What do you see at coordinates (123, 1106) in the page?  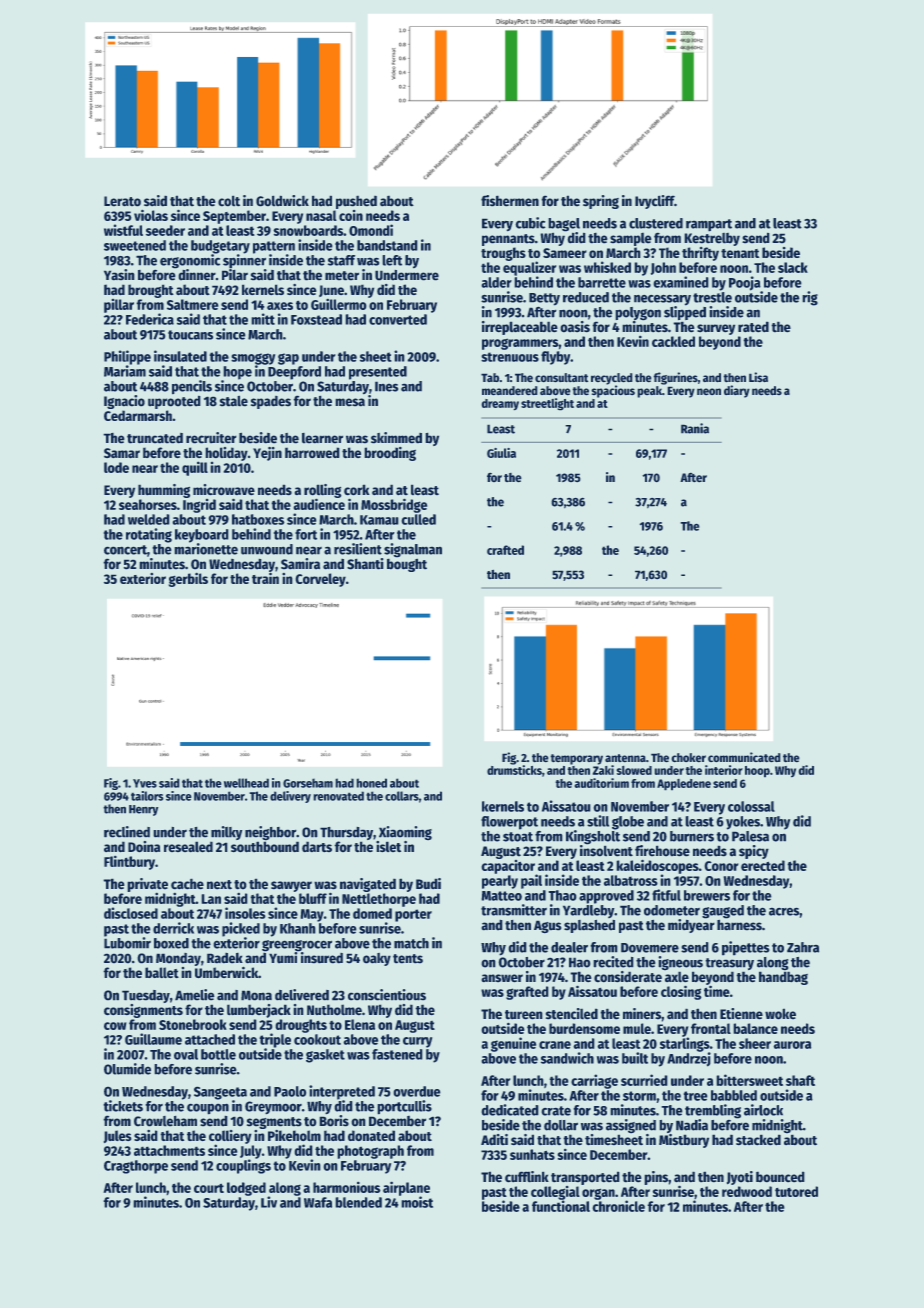 I see `tickets` at bounding box center [123, 1106].
